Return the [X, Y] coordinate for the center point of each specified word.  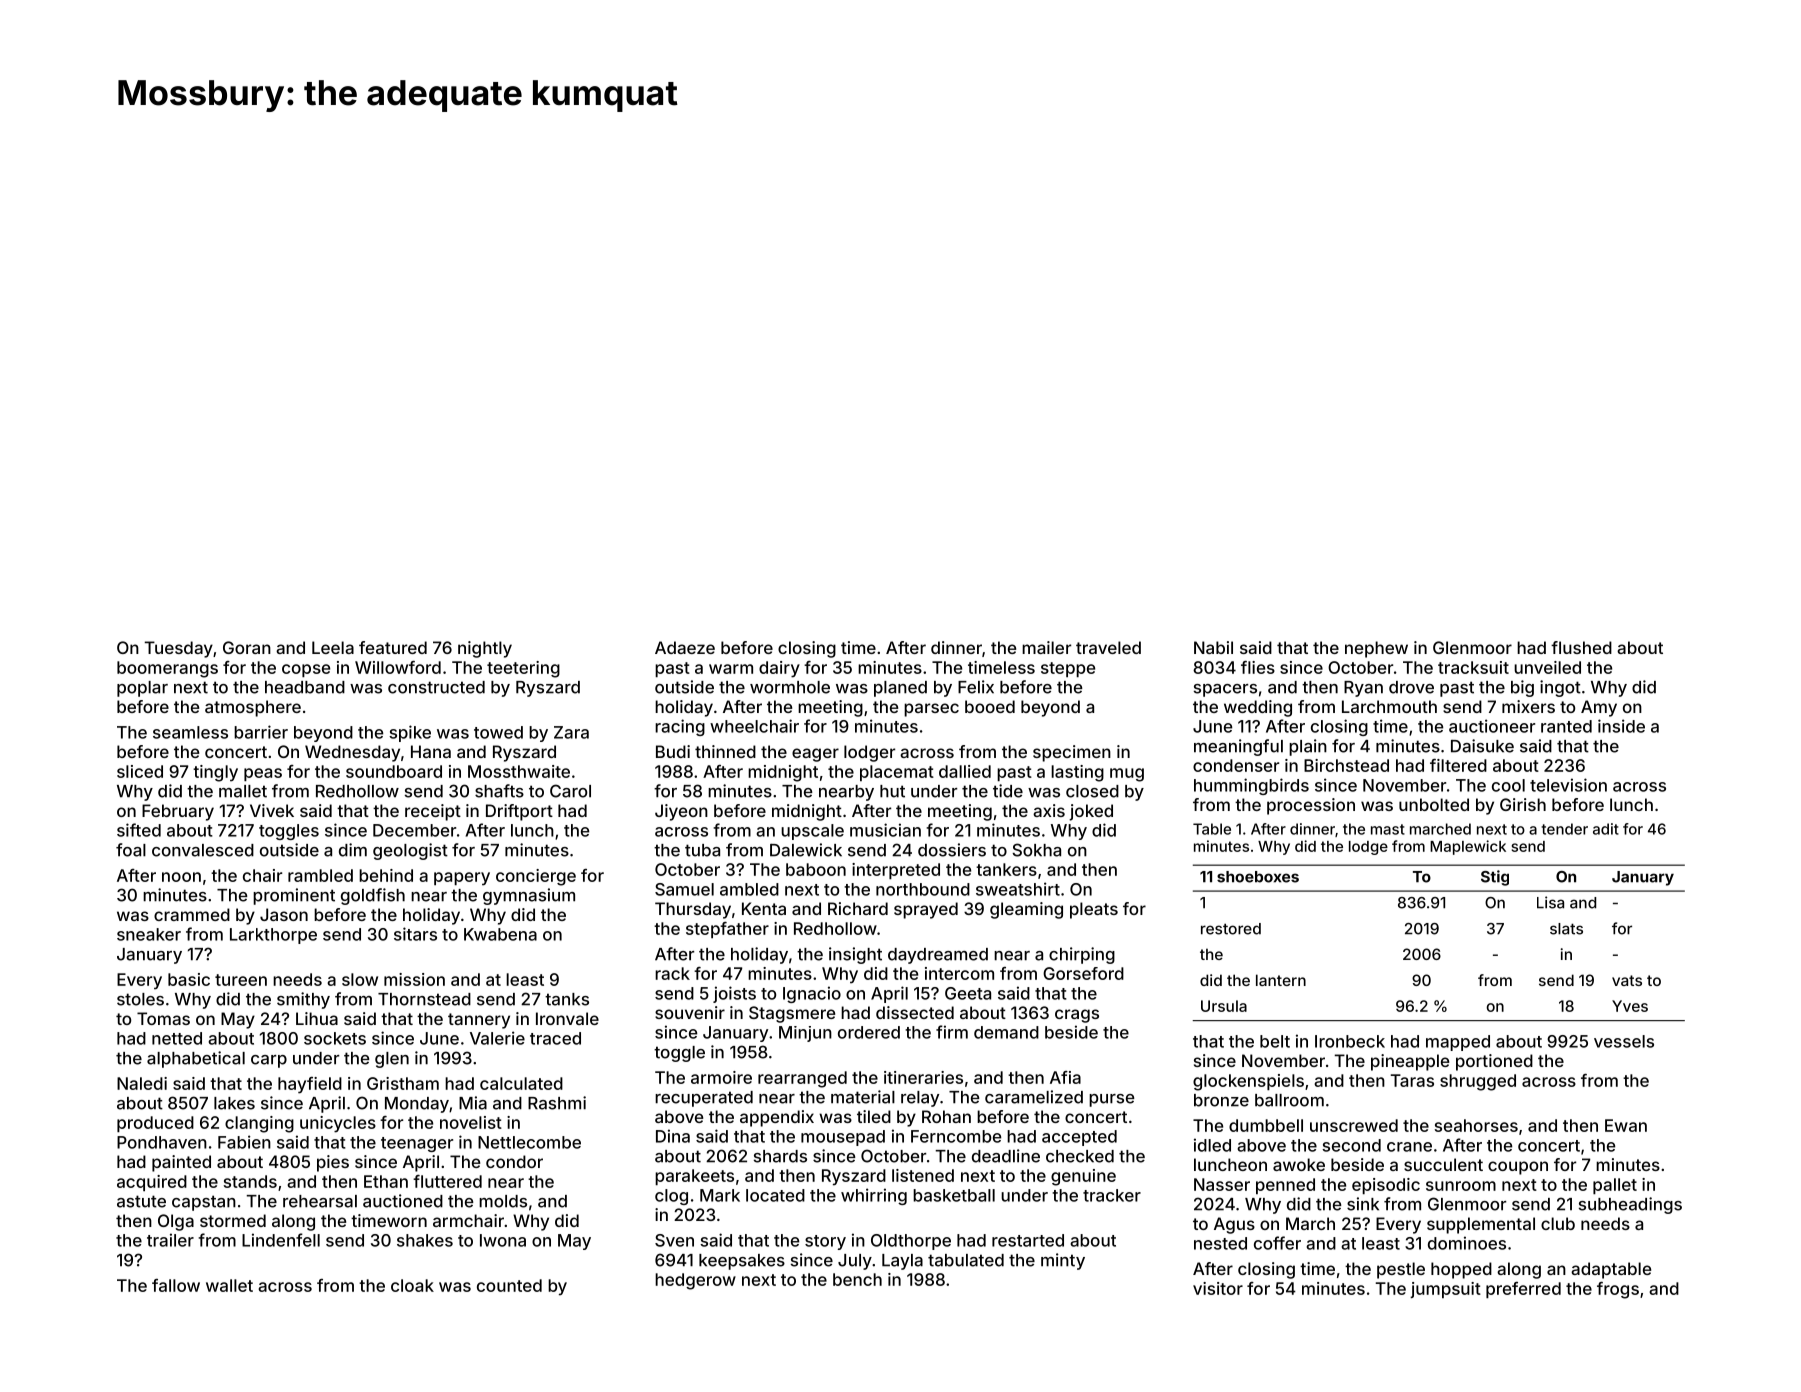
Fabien [244, 1142]
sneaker [149, 934]
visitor [1218, 1288]
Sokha [1036, 850]
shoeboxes [1258, 877]
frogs [1618, 1290]
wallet [229, 1285]
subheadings [1630, 1205]
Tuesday [178, 649]
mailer [1046, 647]
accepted [1079, 1138]
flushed [1581, 647]
